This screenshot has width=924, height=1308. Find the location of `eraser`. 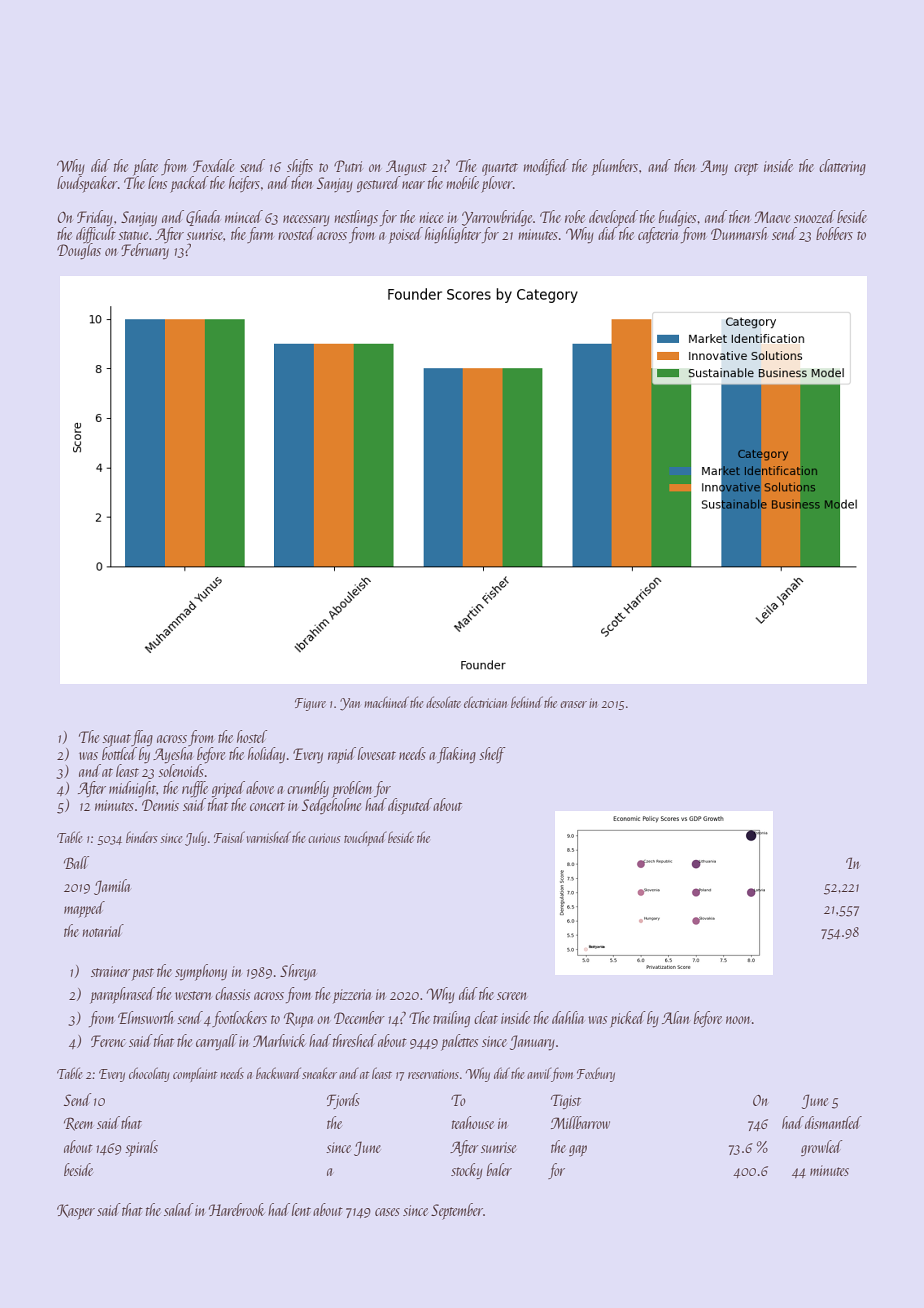

eraser is located at coordinates (573, 704).
